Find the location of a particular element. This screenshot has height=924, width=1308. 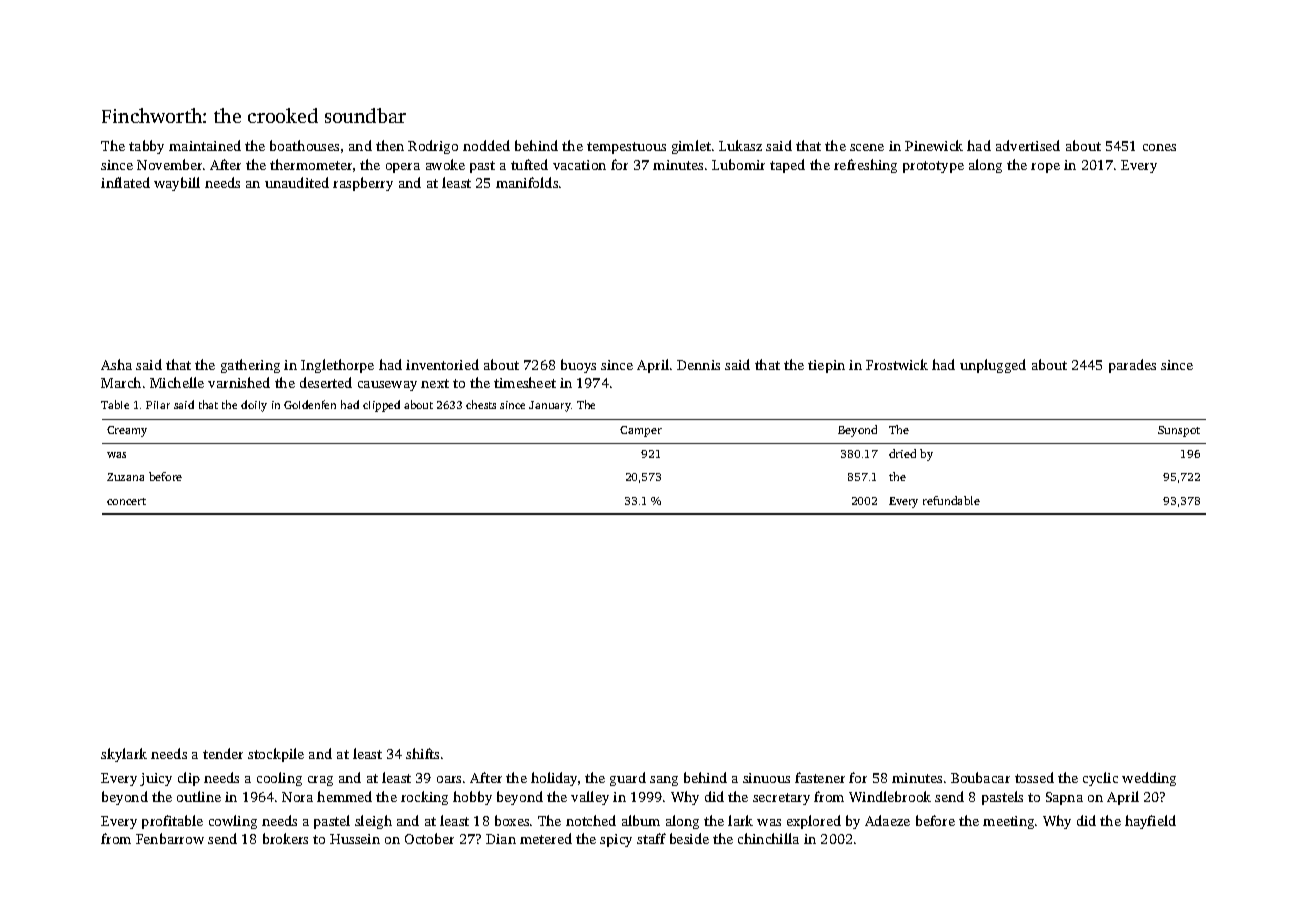

concert is located at coordinates (126, 501).
